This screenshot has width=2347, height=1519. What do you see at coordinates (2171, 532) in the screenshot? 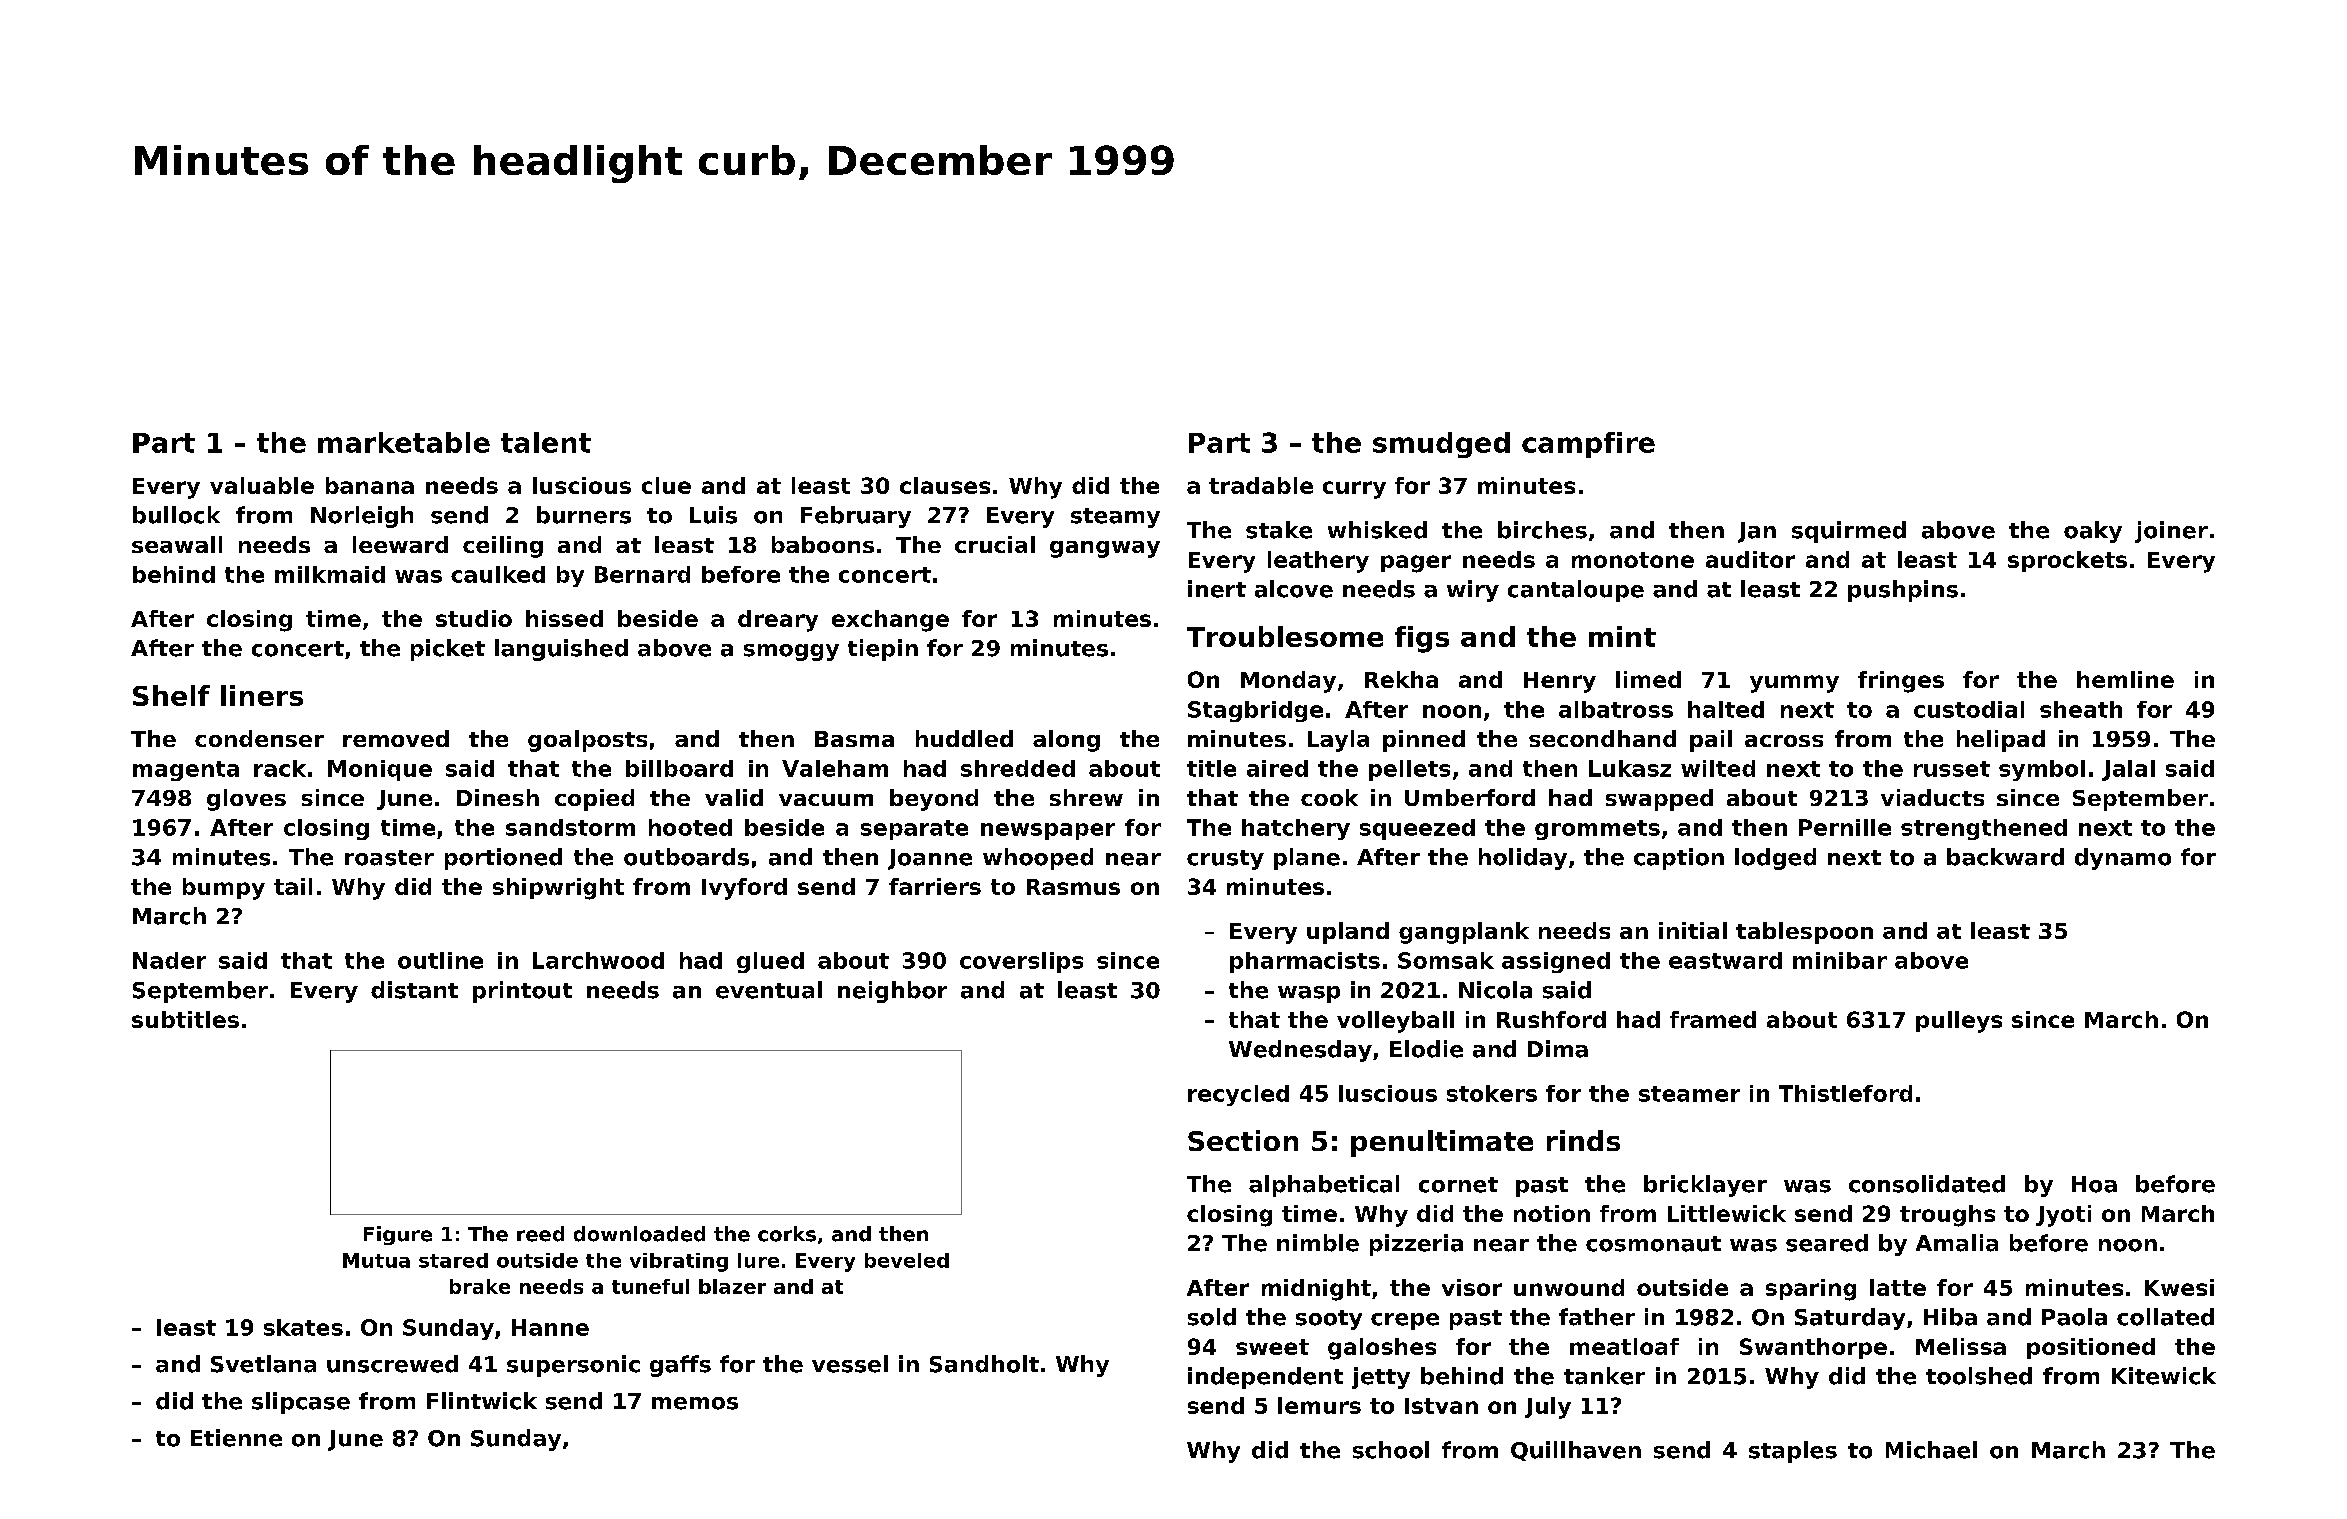
I see `joiner` at bounding box center [2171, 532].
